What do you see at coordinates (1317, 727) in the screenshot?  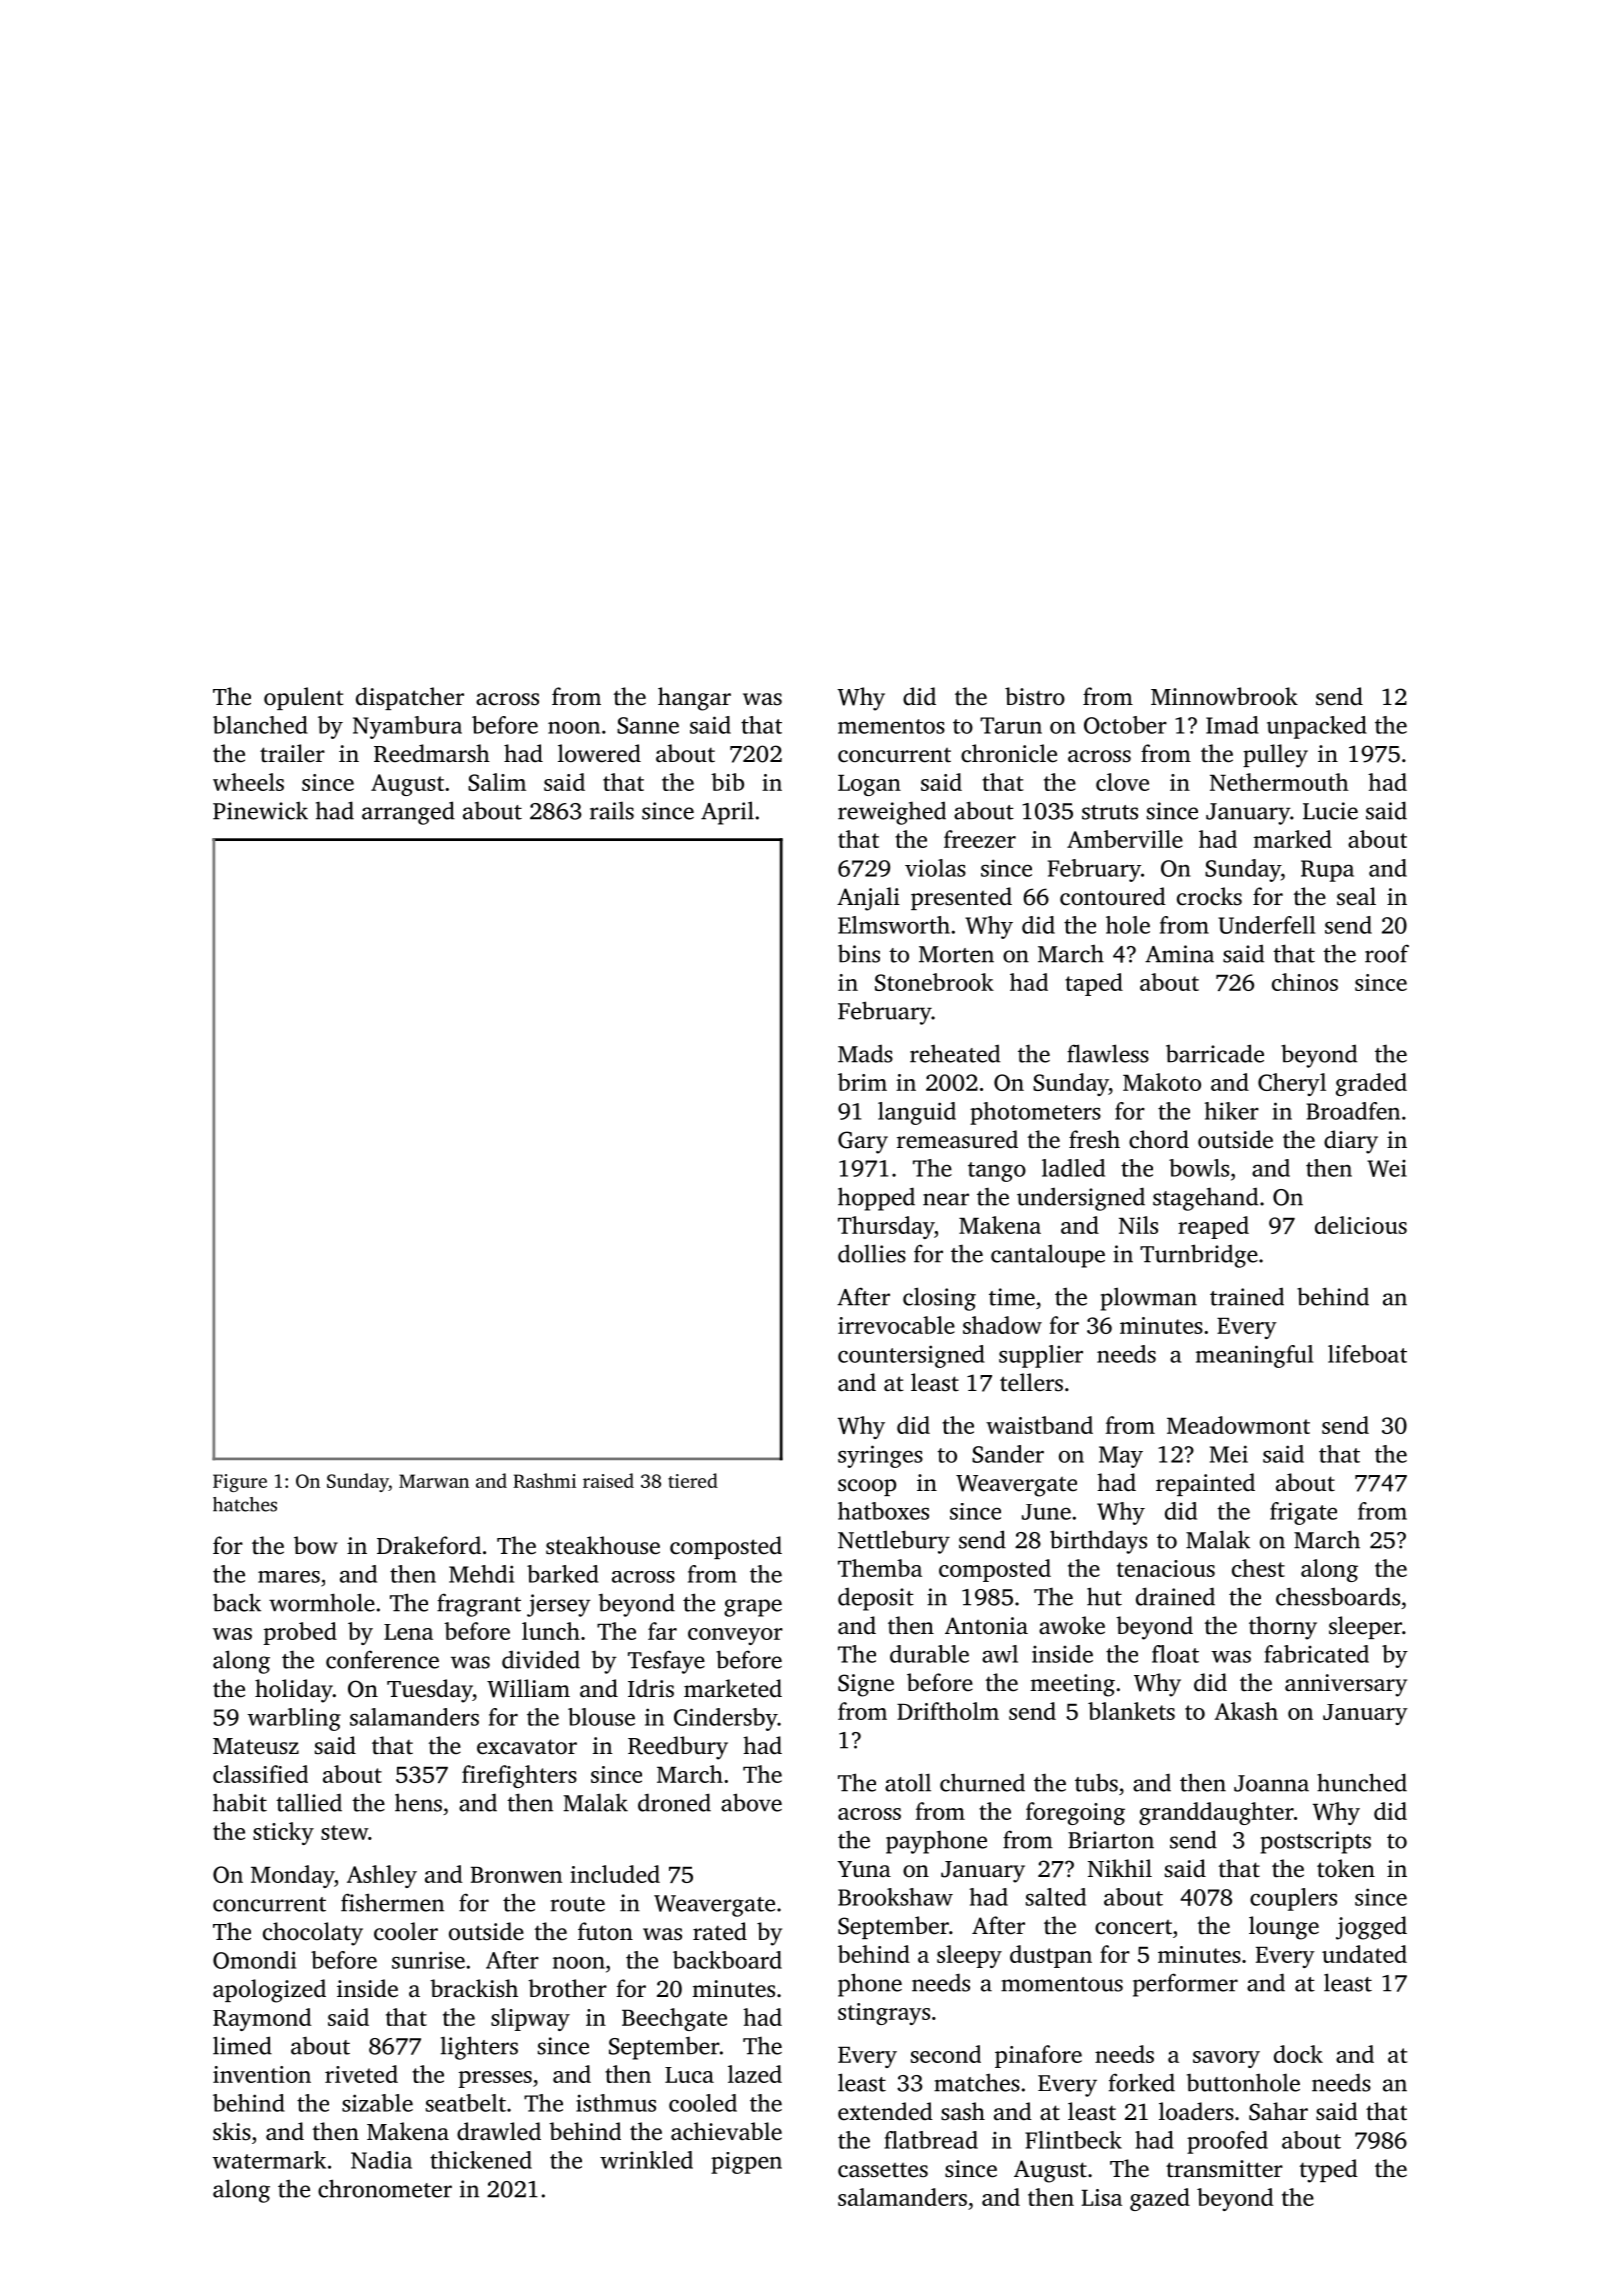 I see `unpacked` at bounding box center [1317, 727].
